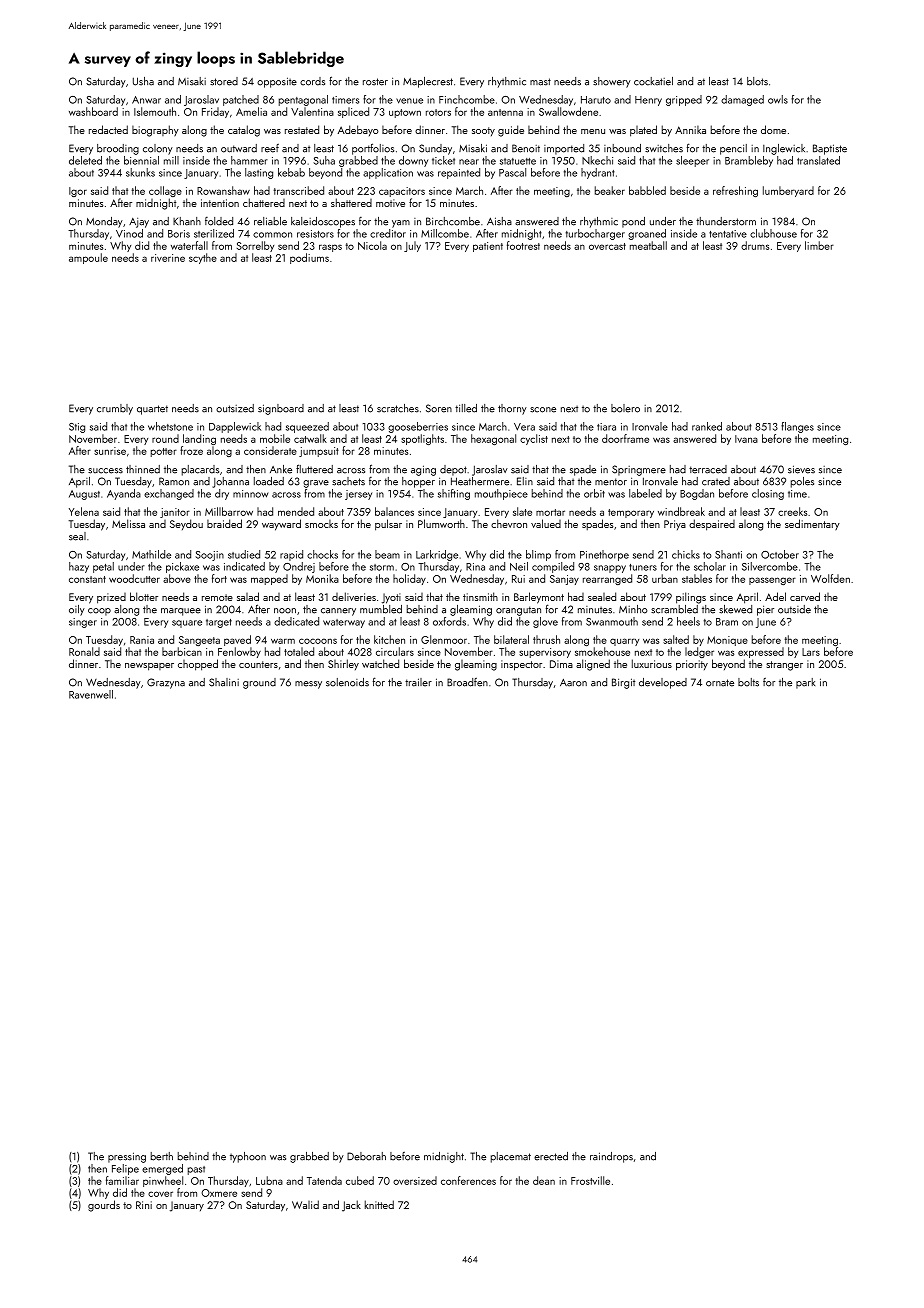  I want to click on Aaron, so click(573, 683).
